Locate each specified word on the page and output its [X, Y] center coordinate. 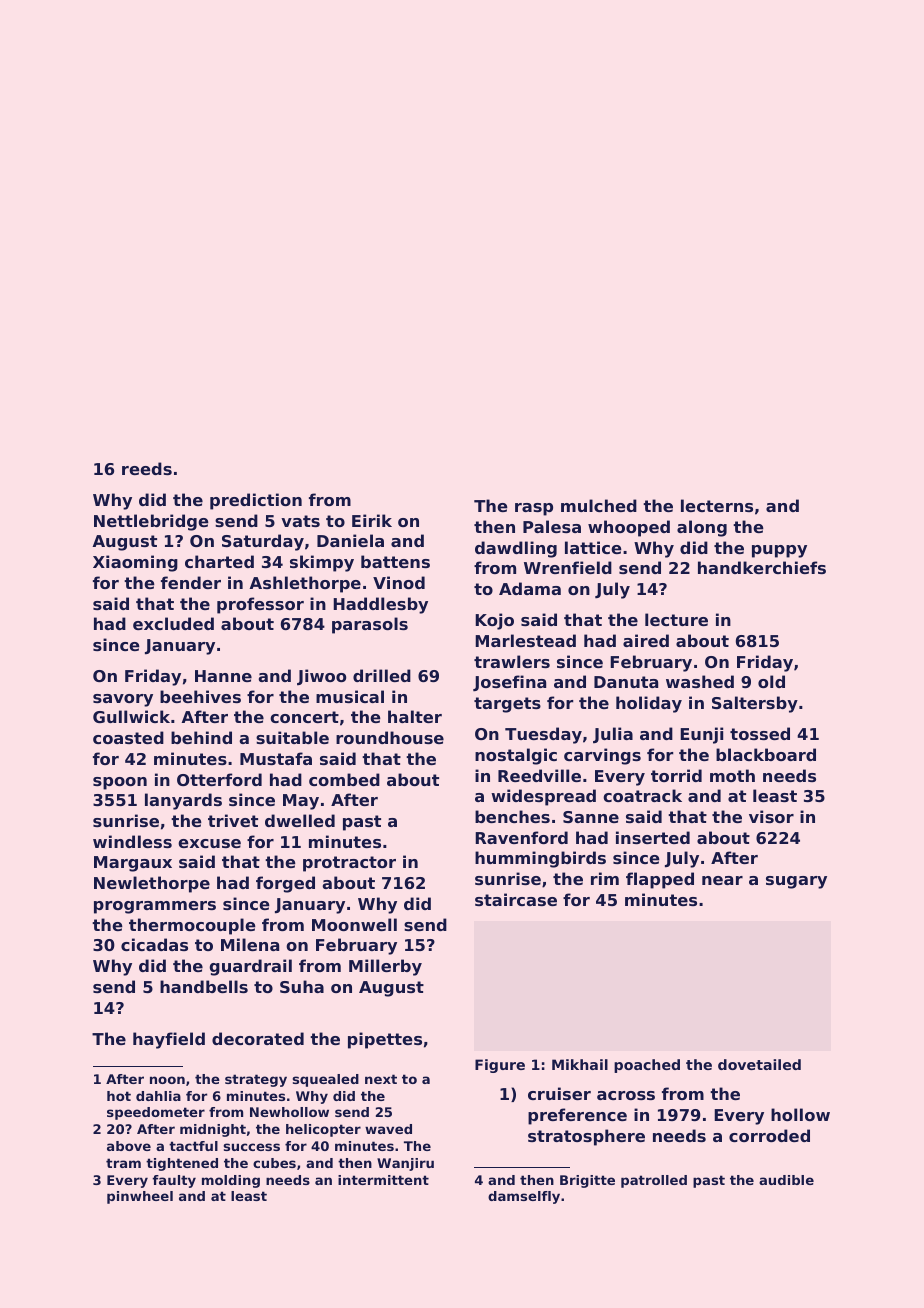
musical [350, 696]
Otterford [219, 779]
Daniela [350, 540]
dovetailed [759, 1064]
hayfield [169, 1040]
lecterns [717, 505]
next [381, 1079]
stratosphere [586, 1137]
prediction [256, 501]
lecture [676, 619]
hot [119, 1096]
